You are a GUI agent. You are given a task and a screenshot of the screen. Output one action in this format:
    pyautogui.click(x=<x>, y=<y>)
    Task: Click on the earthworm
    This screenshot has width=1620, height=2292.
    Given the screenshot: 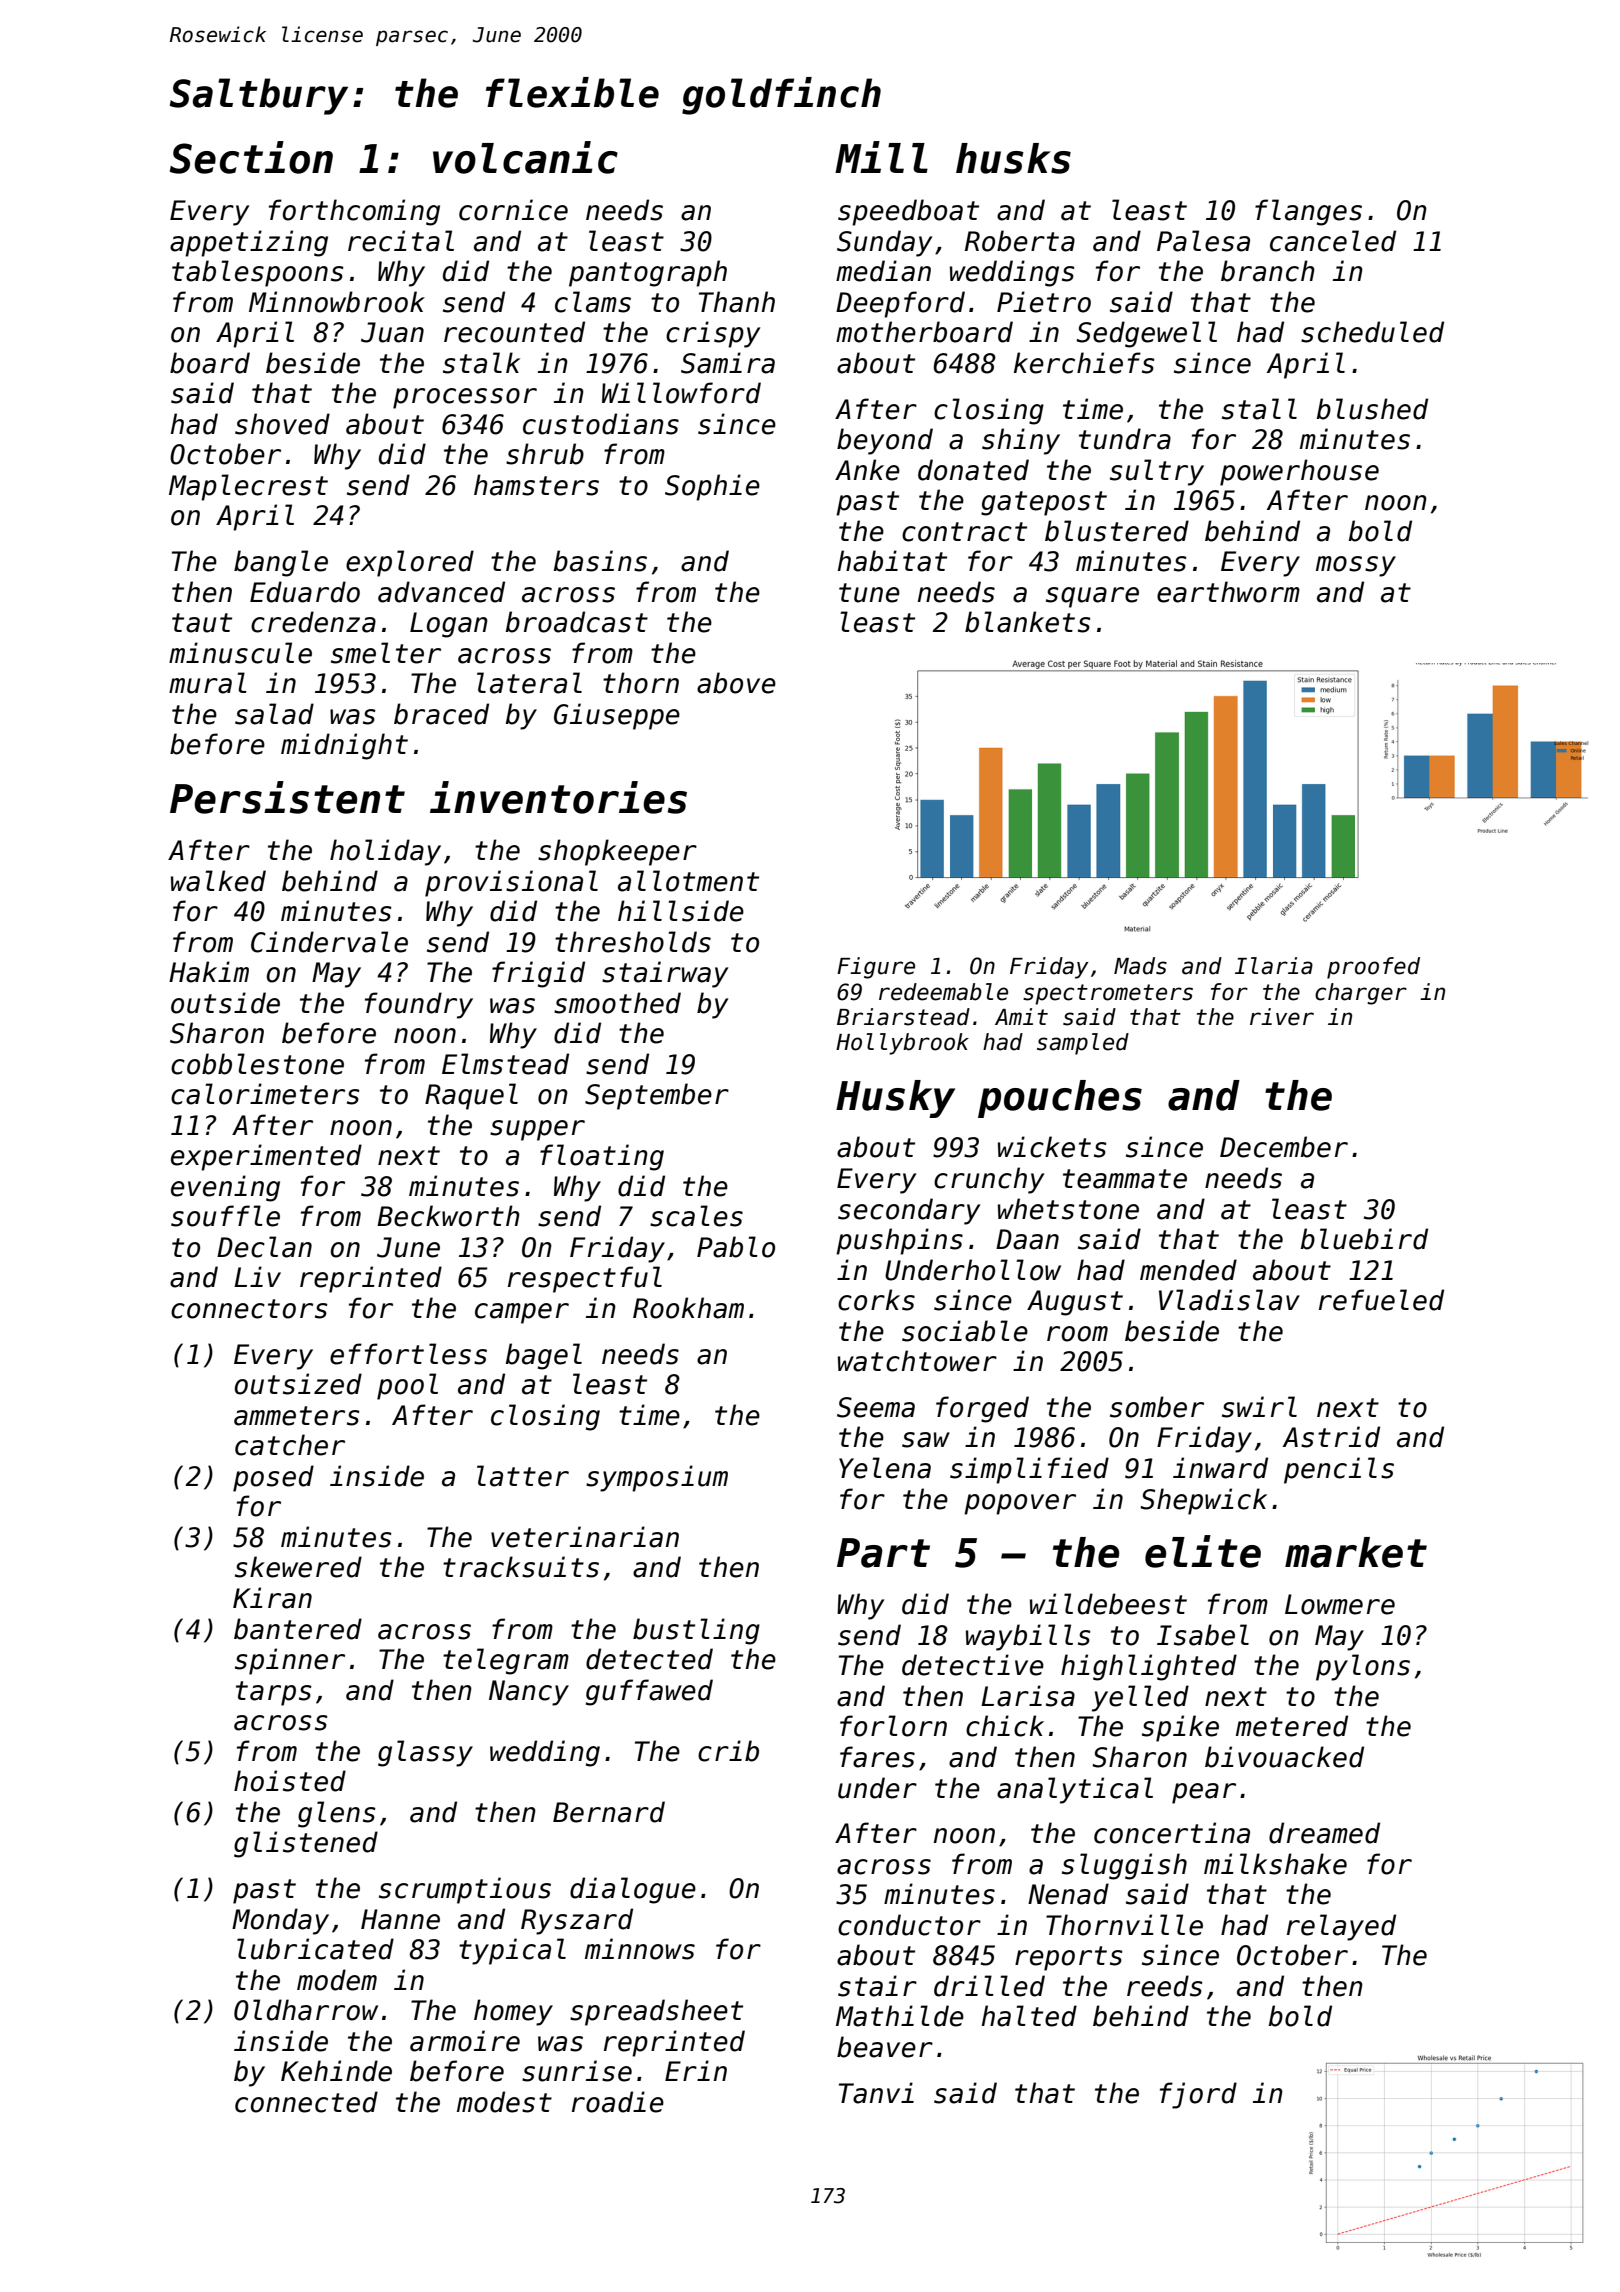 What is the action you would take?
    pyautogui.click(x=1228, y=592)
